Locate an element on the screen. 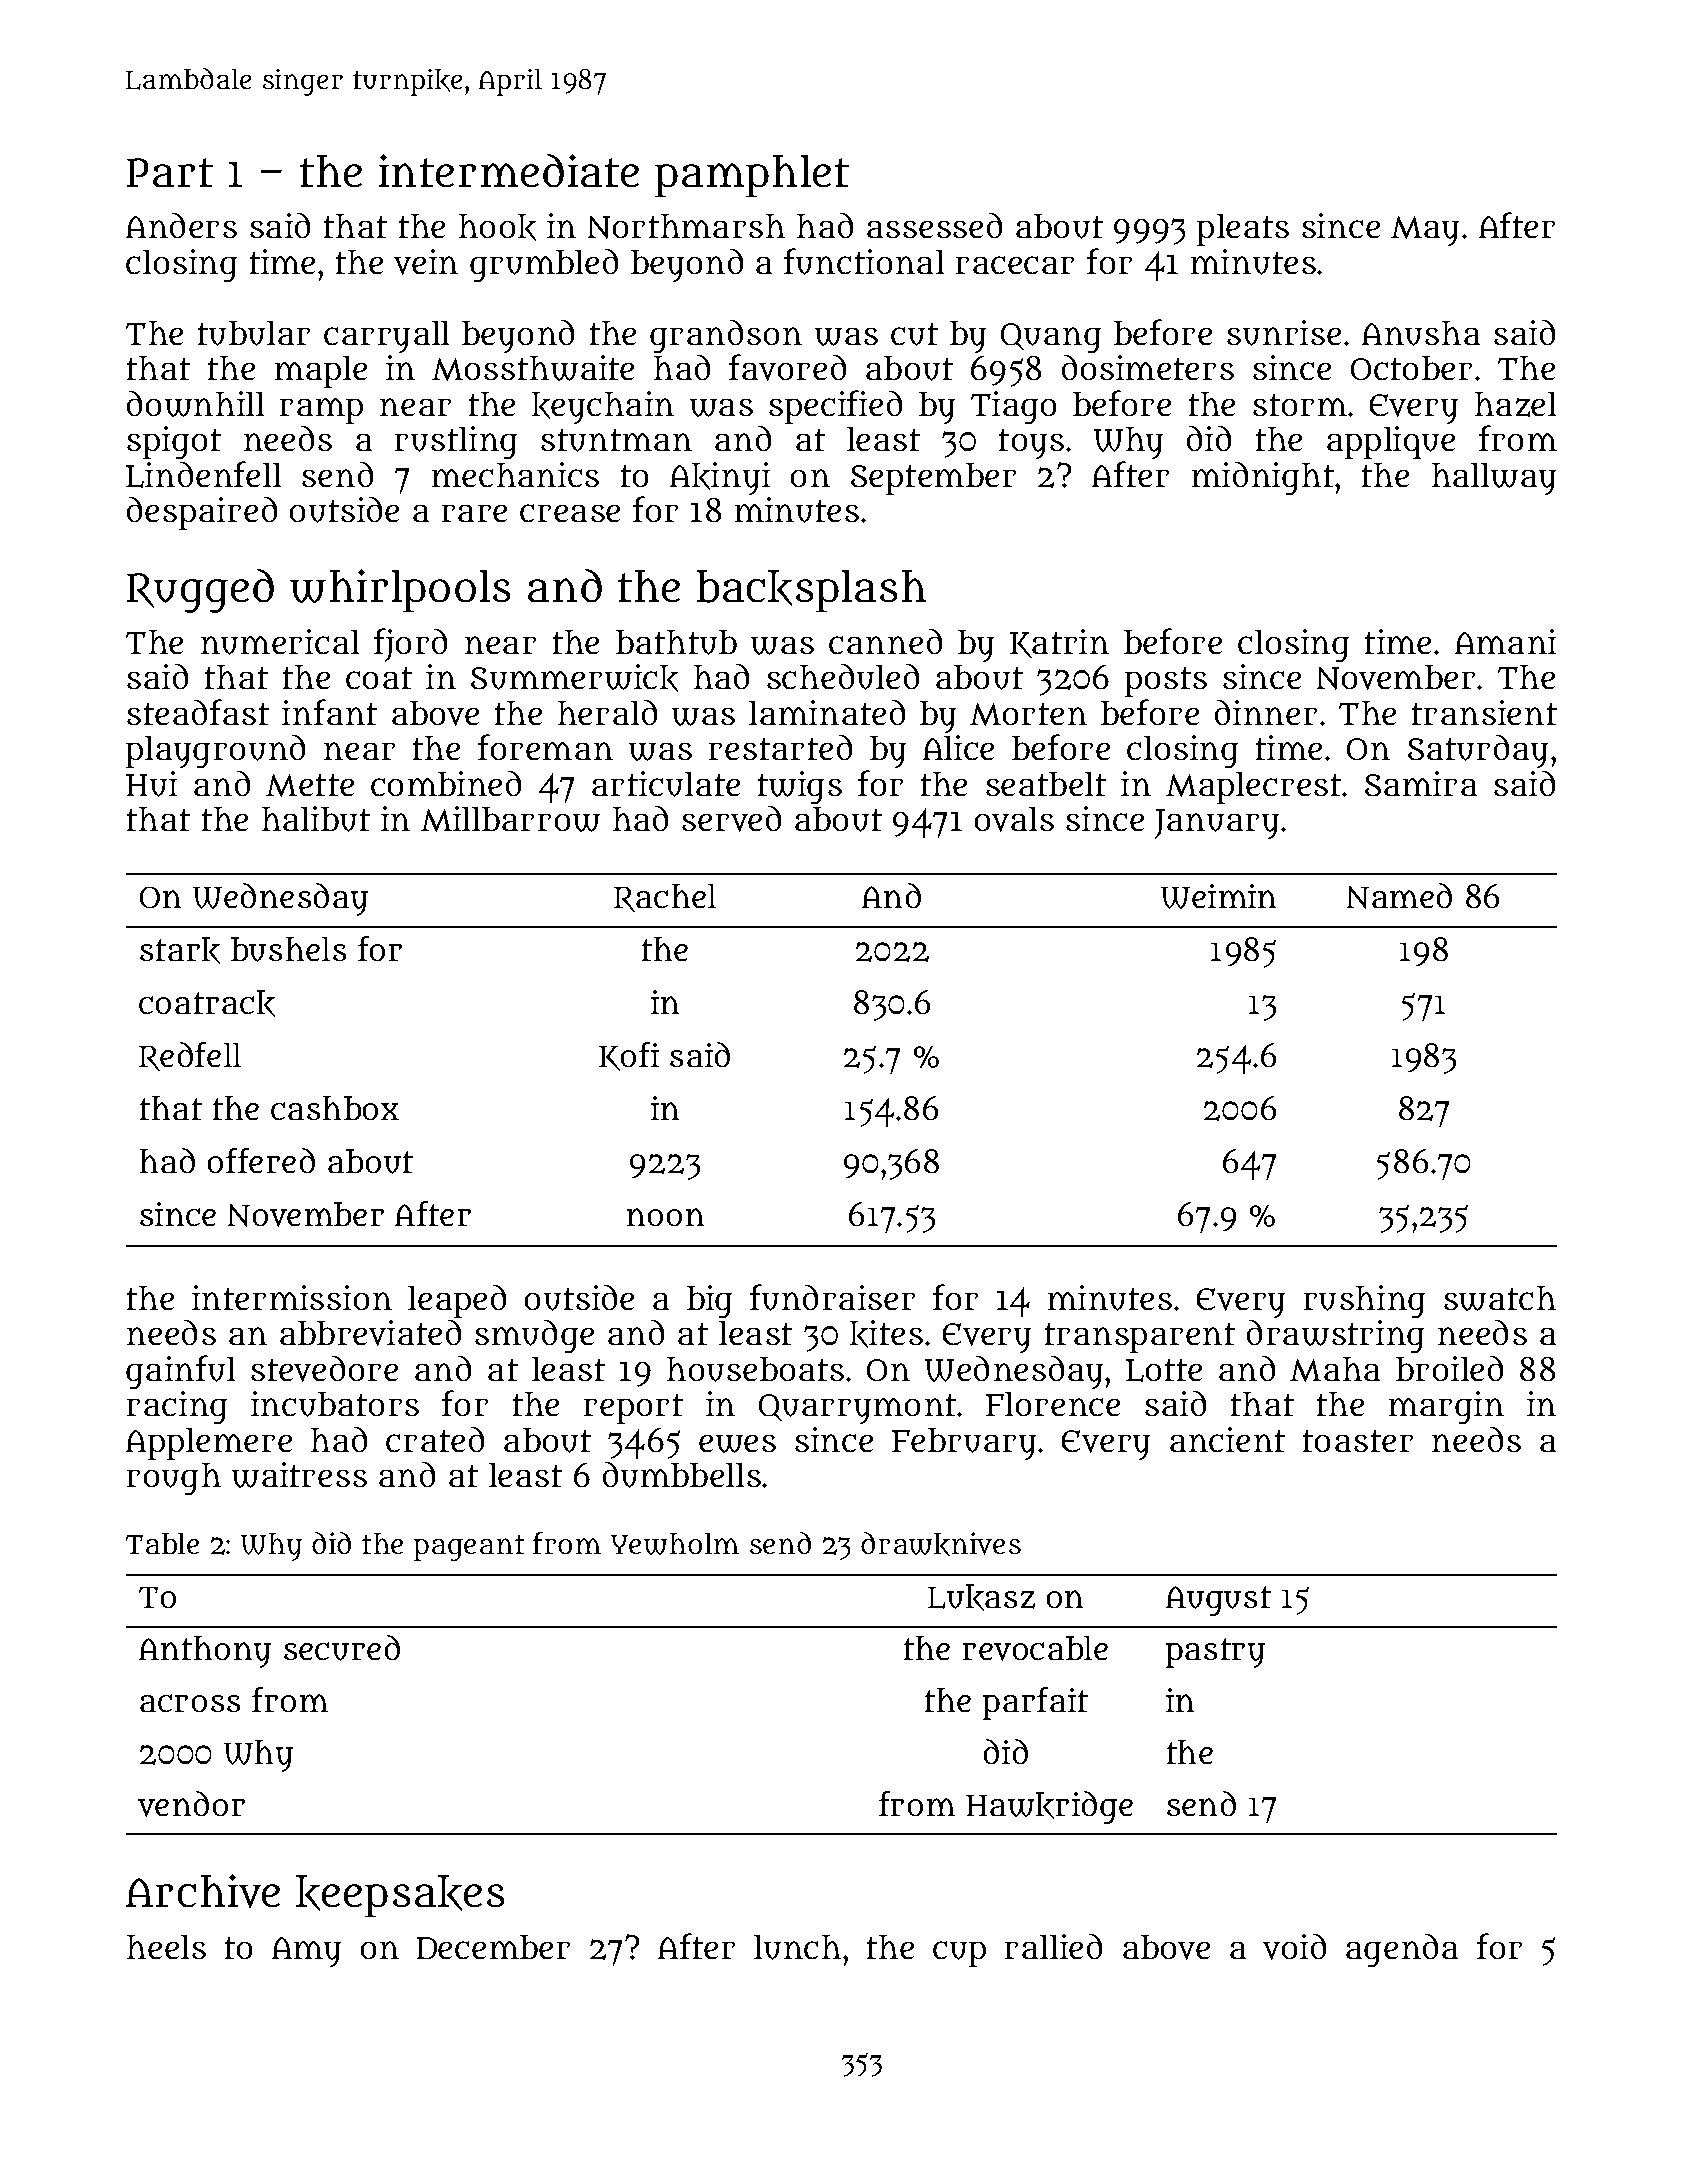 This screenshot has width=1683, height=2178. tubular is located at coordinates (254, 333).
